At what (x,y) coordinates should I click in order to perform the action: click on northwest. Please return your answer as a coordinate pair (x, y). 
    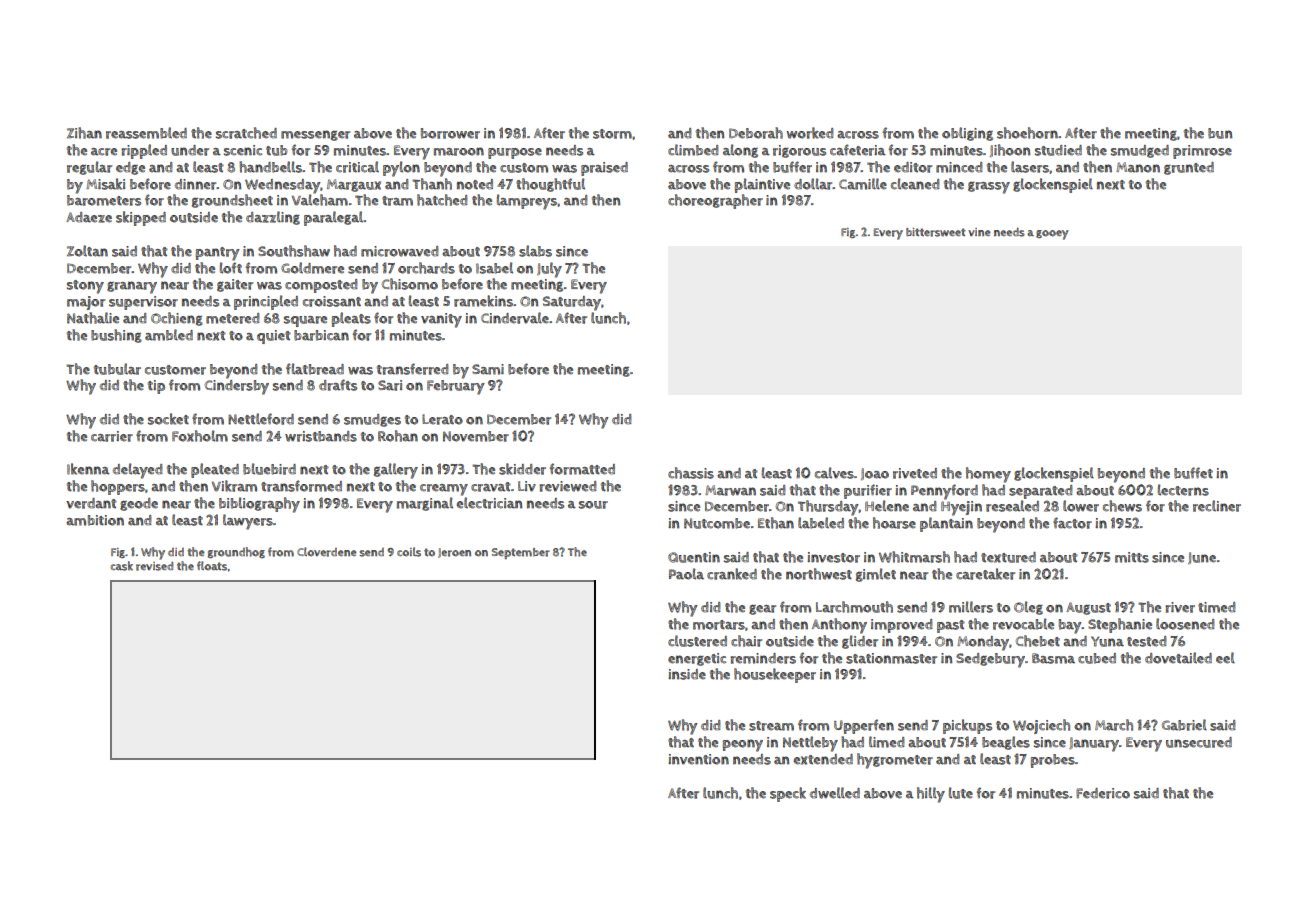
    Looking at the image, I should click on (819, 574).
